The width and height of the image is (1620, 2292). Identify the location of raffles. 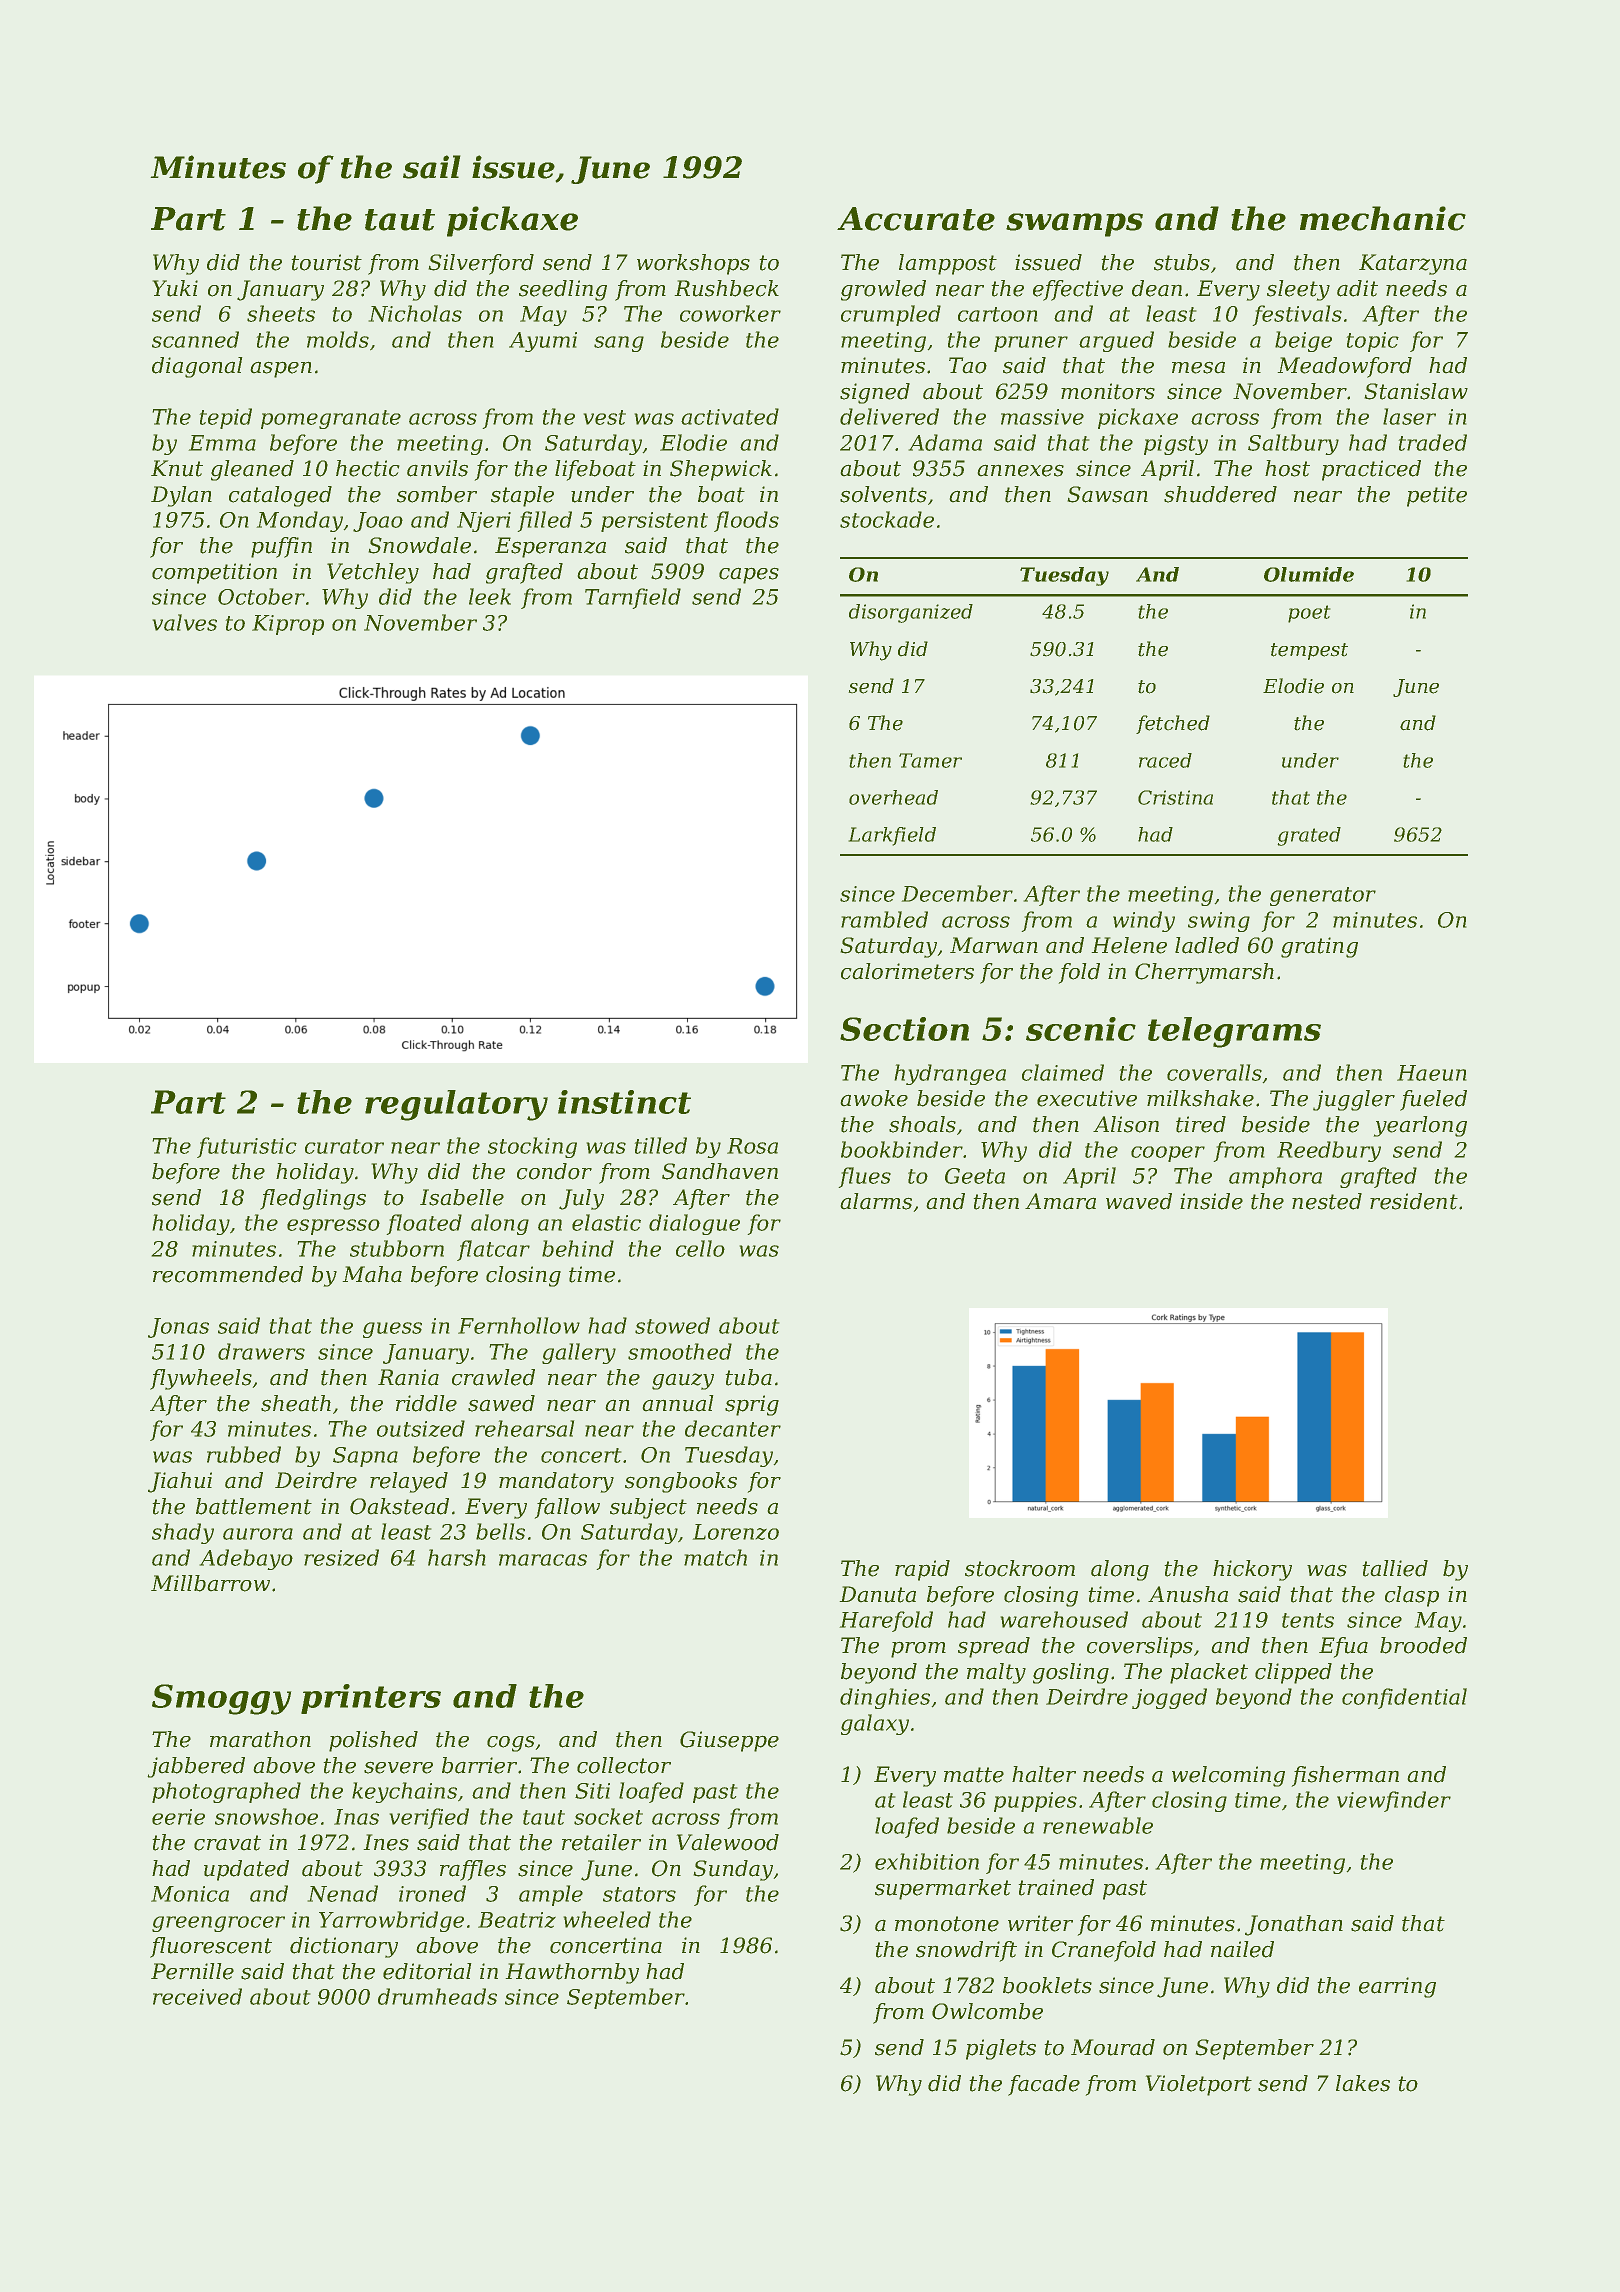
(473, 1870).
